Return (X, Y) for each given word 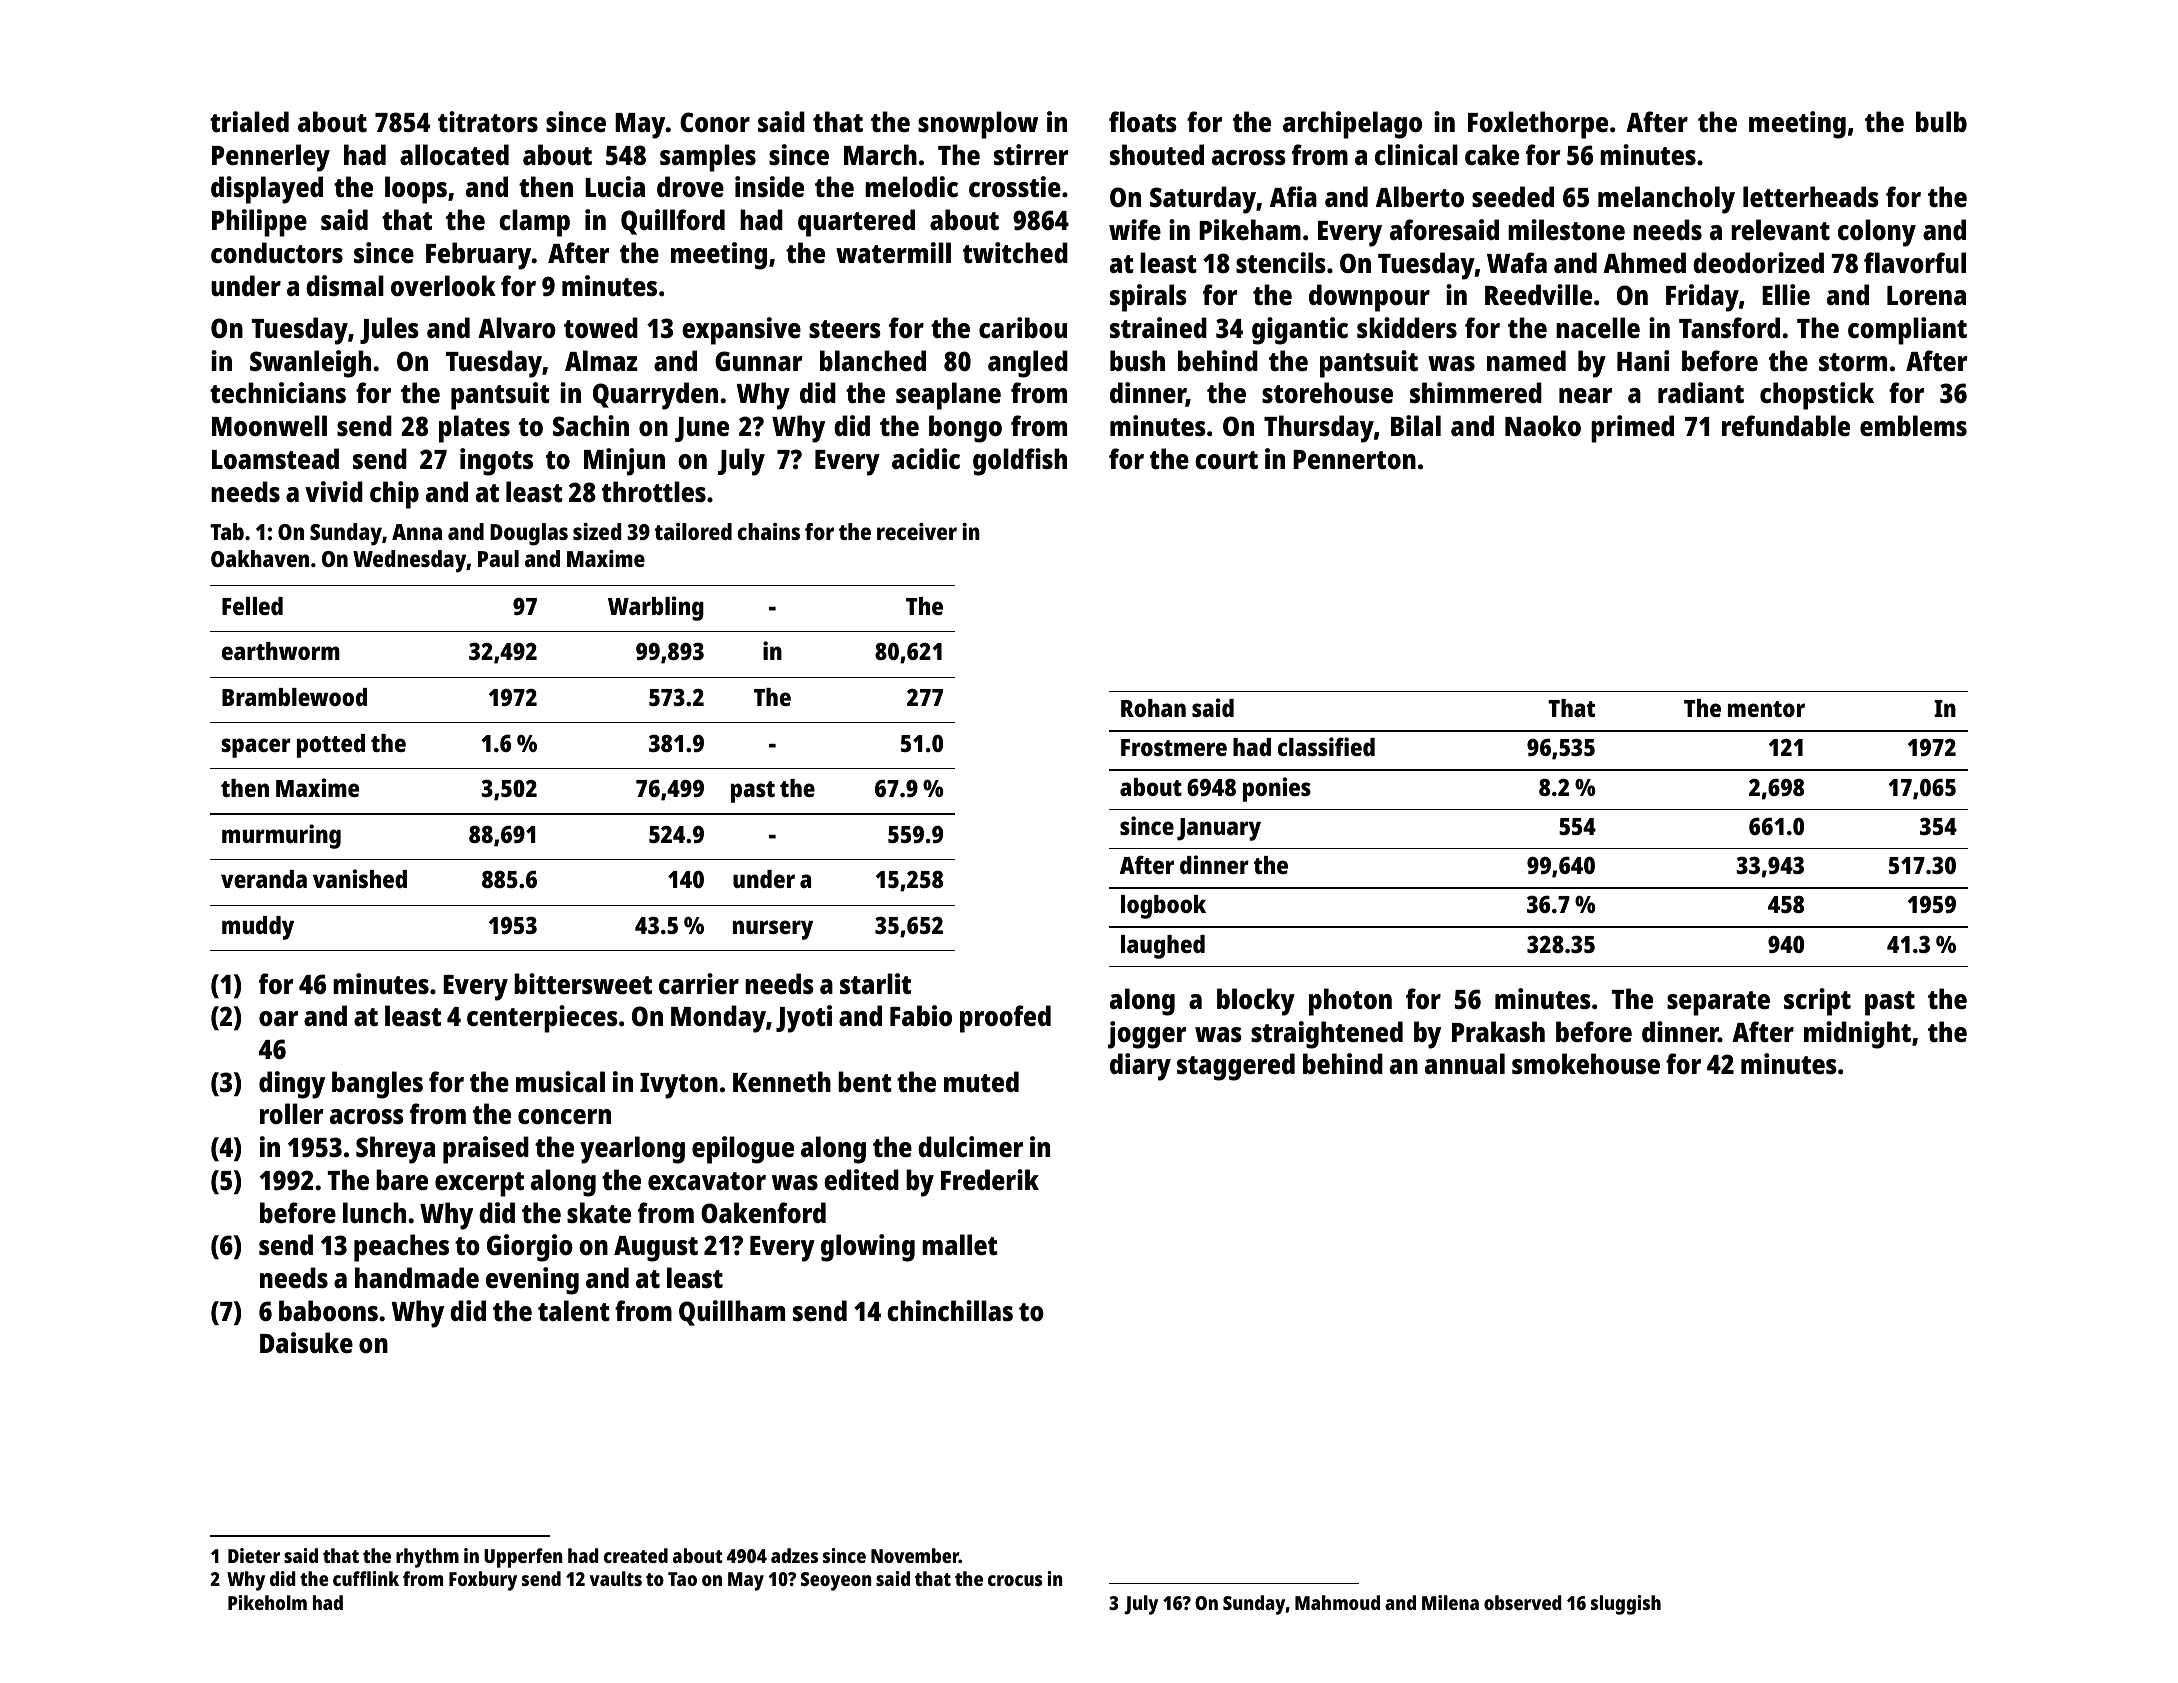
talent (574, 1310)
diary (1140, 1067)
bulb (1941, 121)
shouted (1157, 155)
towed (601, 328)
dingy (292, 1085)
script (1817, 1002)
